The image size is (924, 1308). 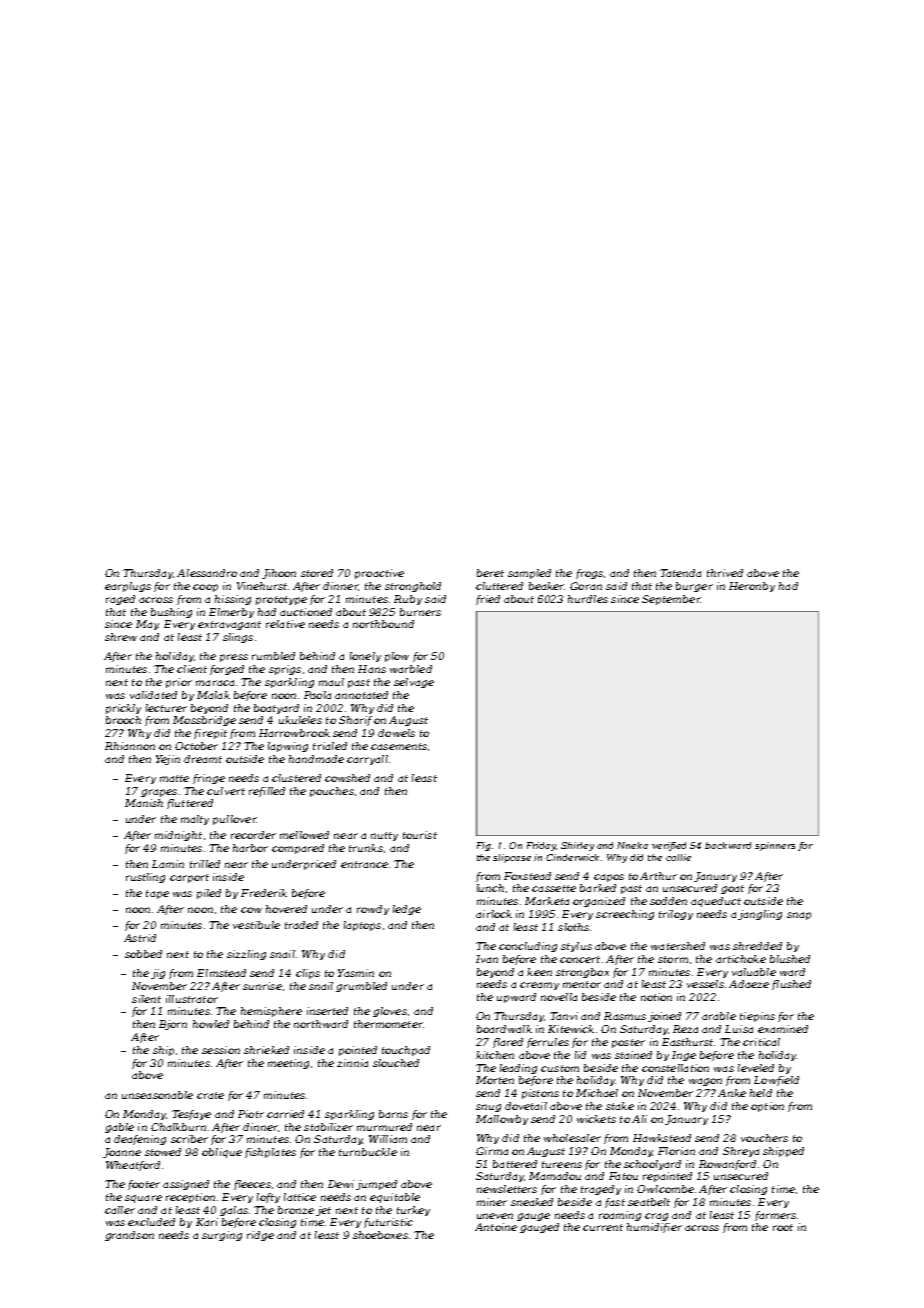 I want to click on Heronby, so click(x=752, y=587).
